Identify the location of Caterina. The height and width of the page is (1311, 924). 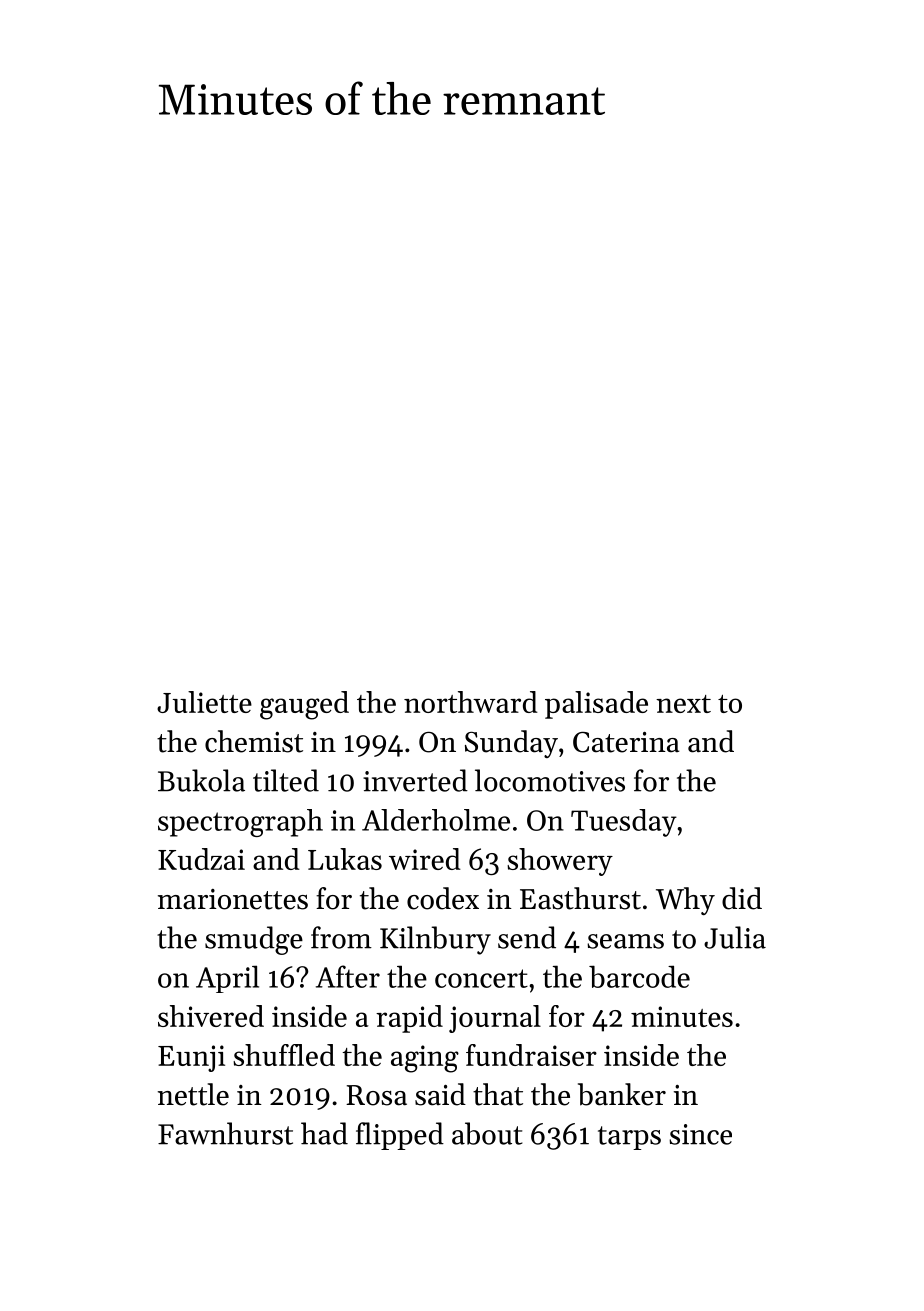
(626, 742).
